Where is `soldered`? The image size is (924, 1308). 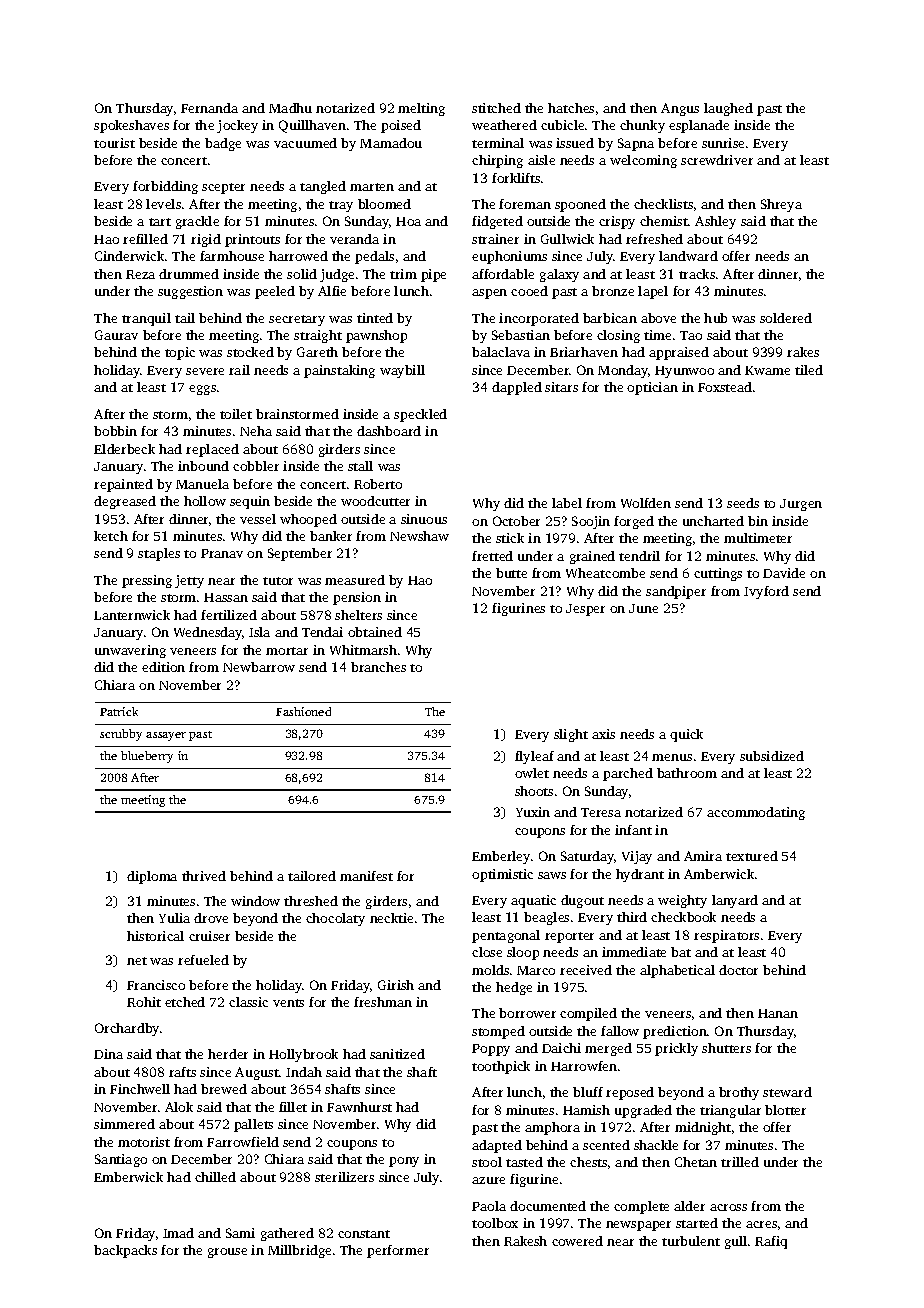
soldered is located at coordinates (786, 318).
